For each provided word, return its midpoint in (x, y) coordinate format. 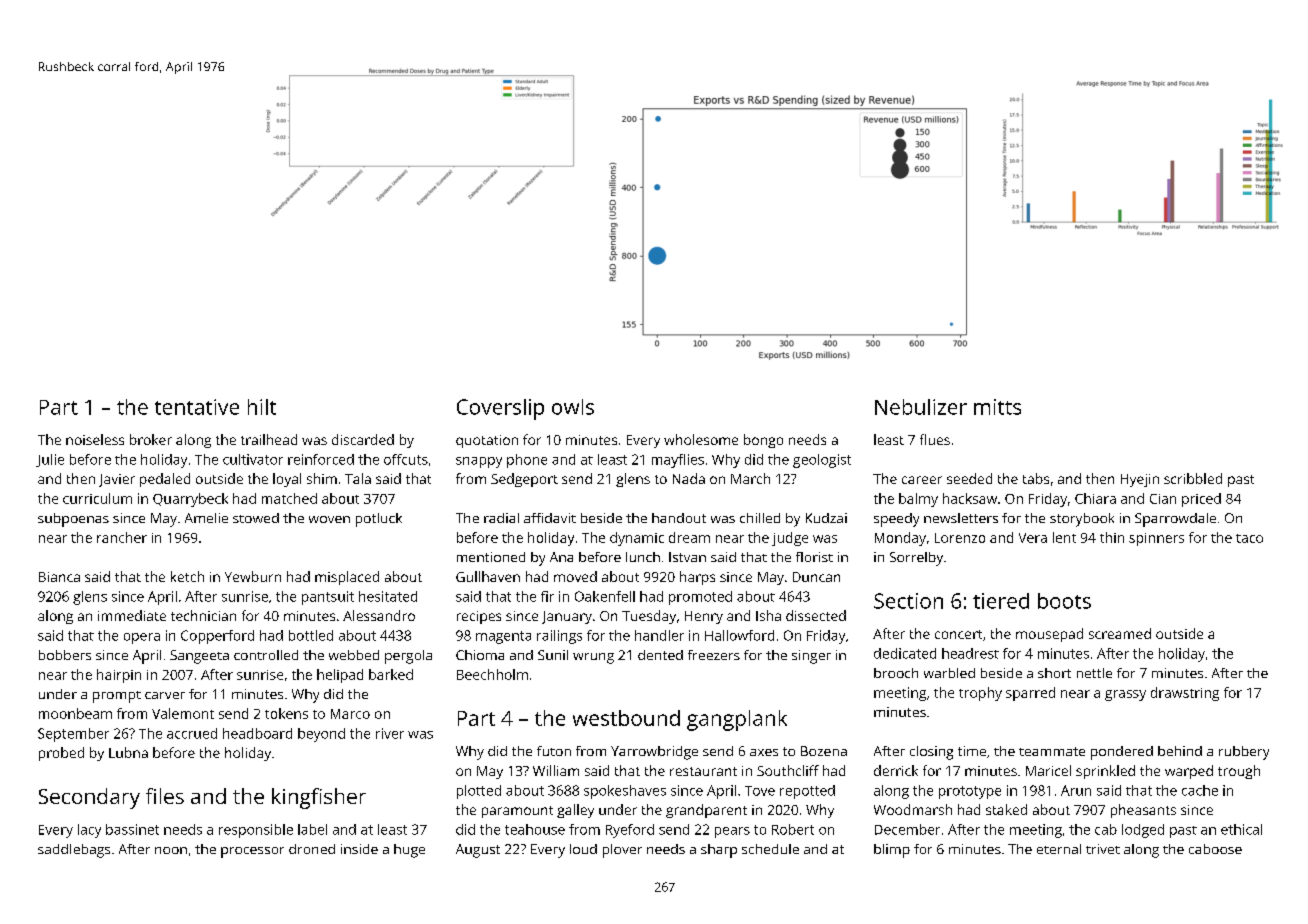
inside (359, 849)
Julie (50, 460)
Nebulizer (921, 407)
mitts (997, 407)
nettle (1094, 673)
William (556, 770)
